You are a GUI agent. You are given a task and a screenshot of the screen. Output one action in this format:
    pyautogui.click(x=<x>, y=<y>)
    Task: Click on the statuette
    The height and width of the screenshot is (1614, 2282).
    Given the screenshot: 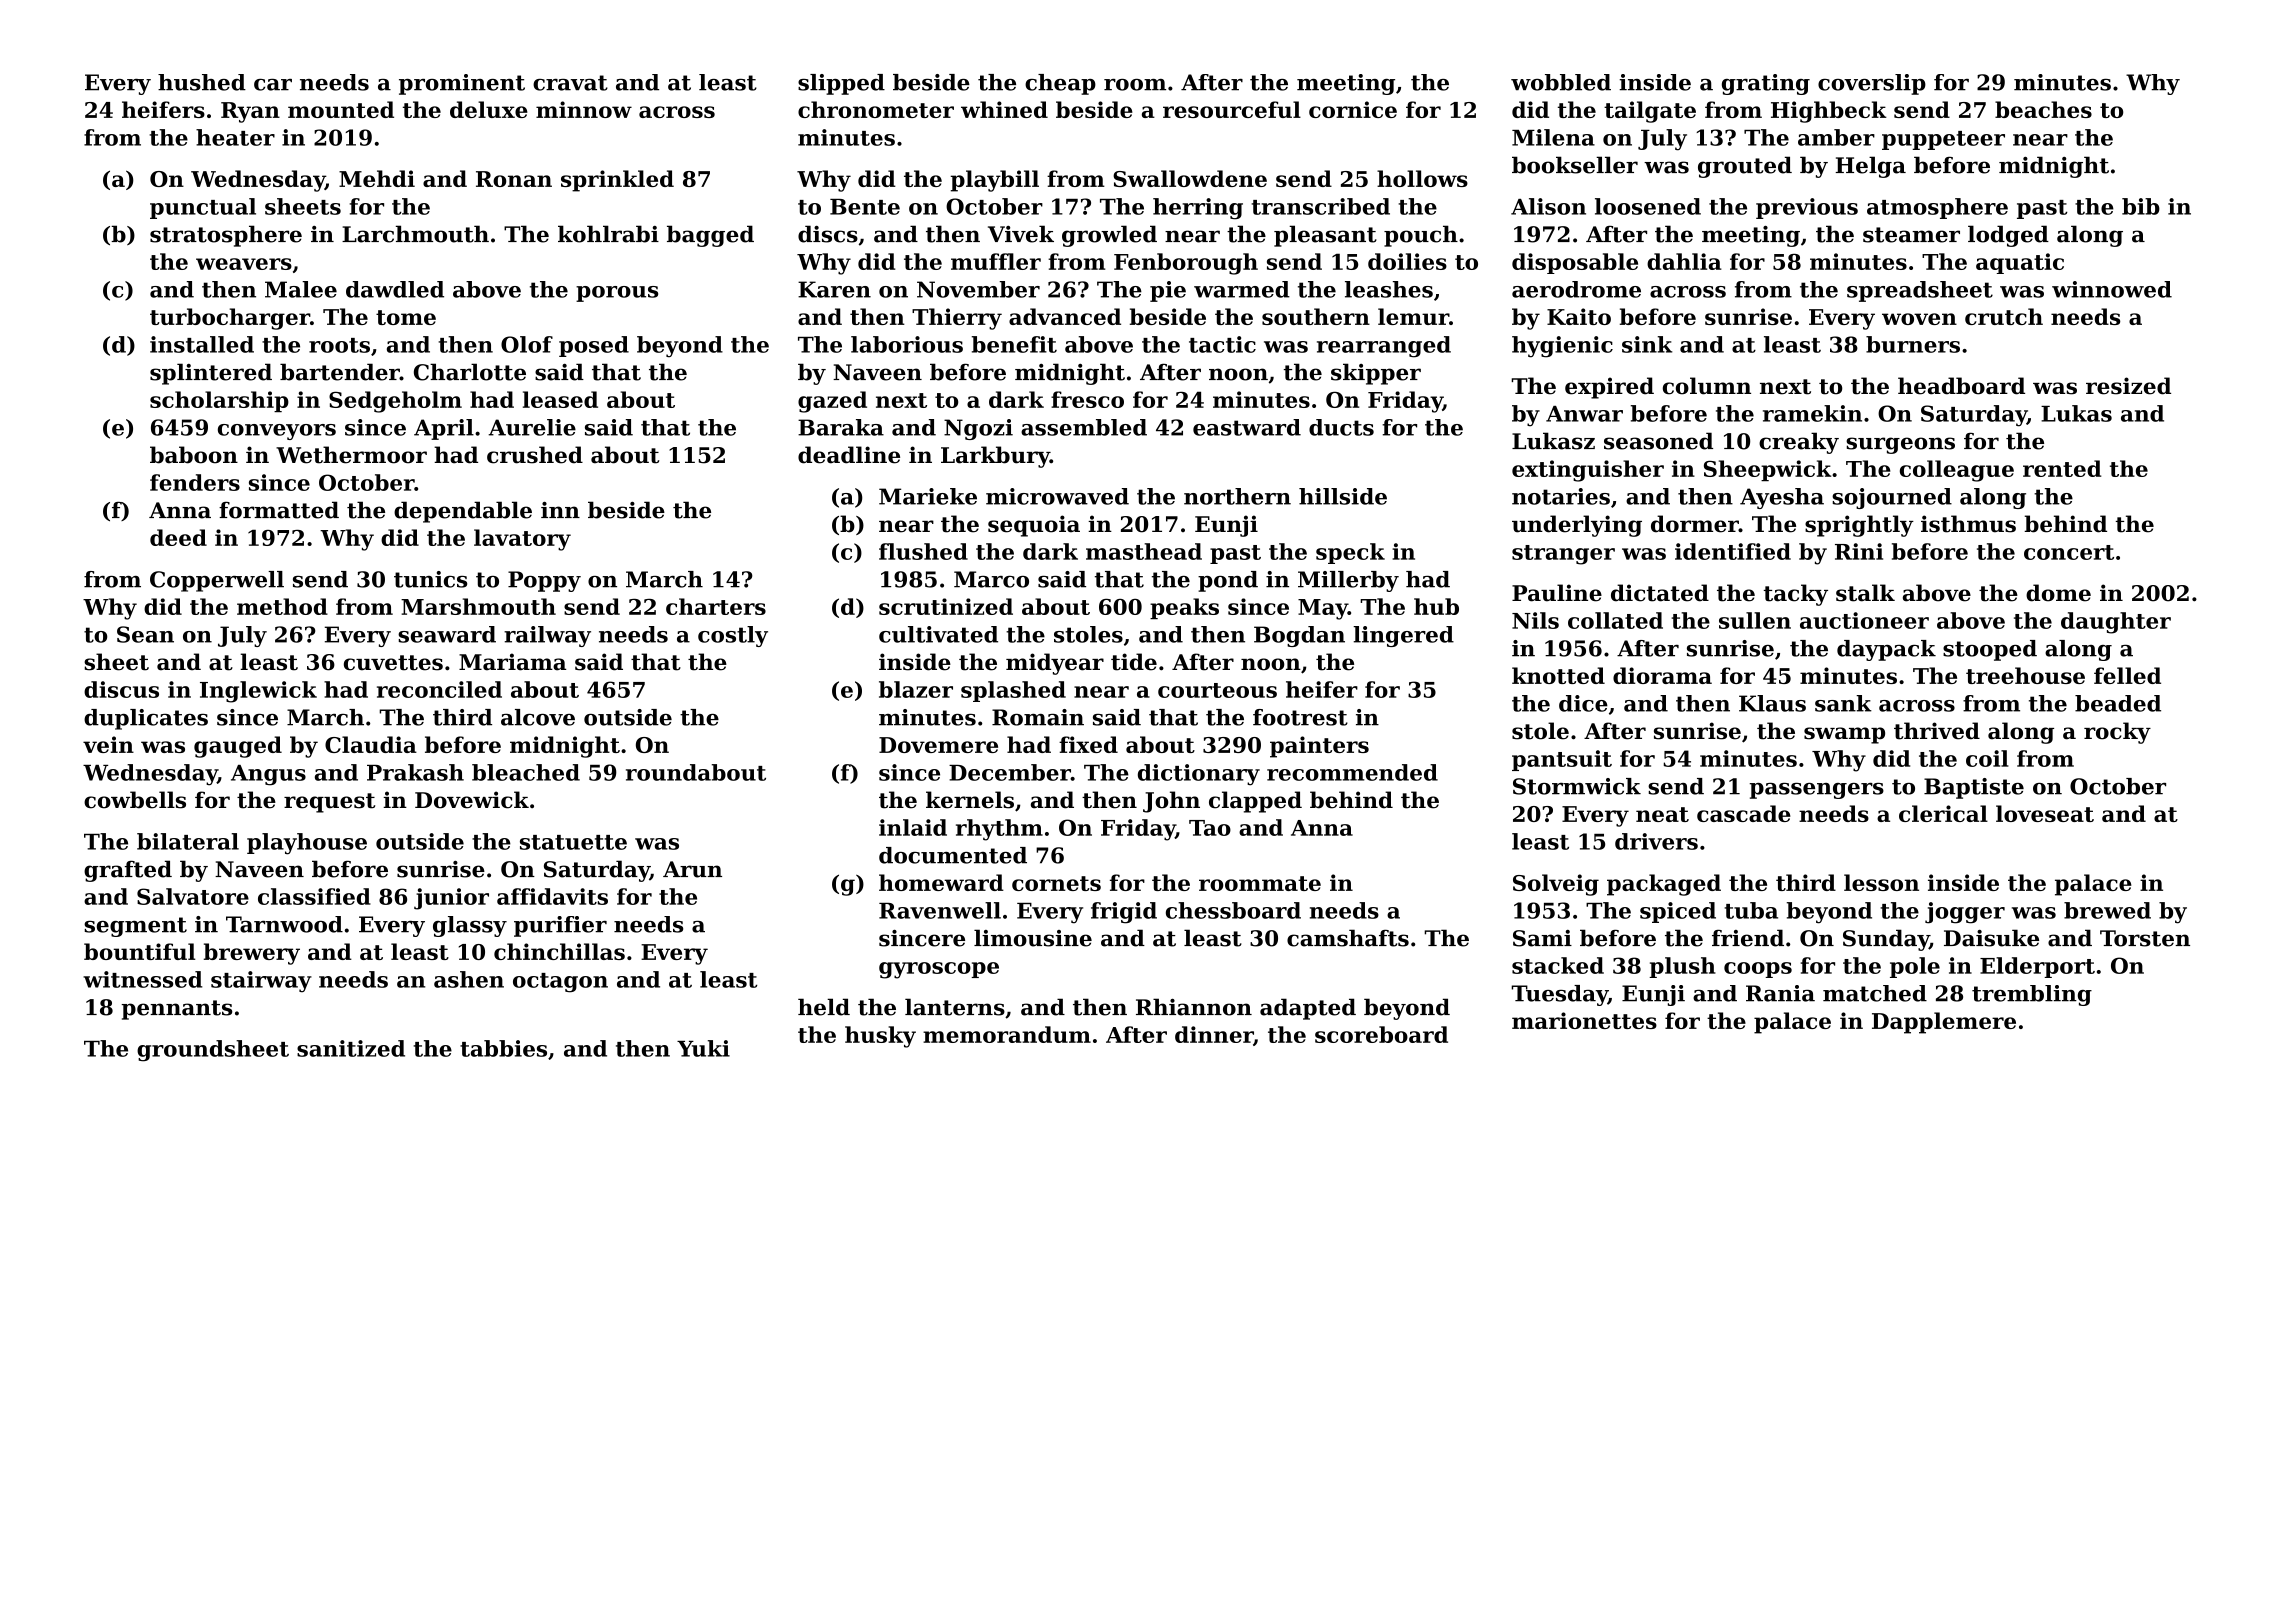 What is the action you would take?
    pyautogui.click(x=573, y=842)
